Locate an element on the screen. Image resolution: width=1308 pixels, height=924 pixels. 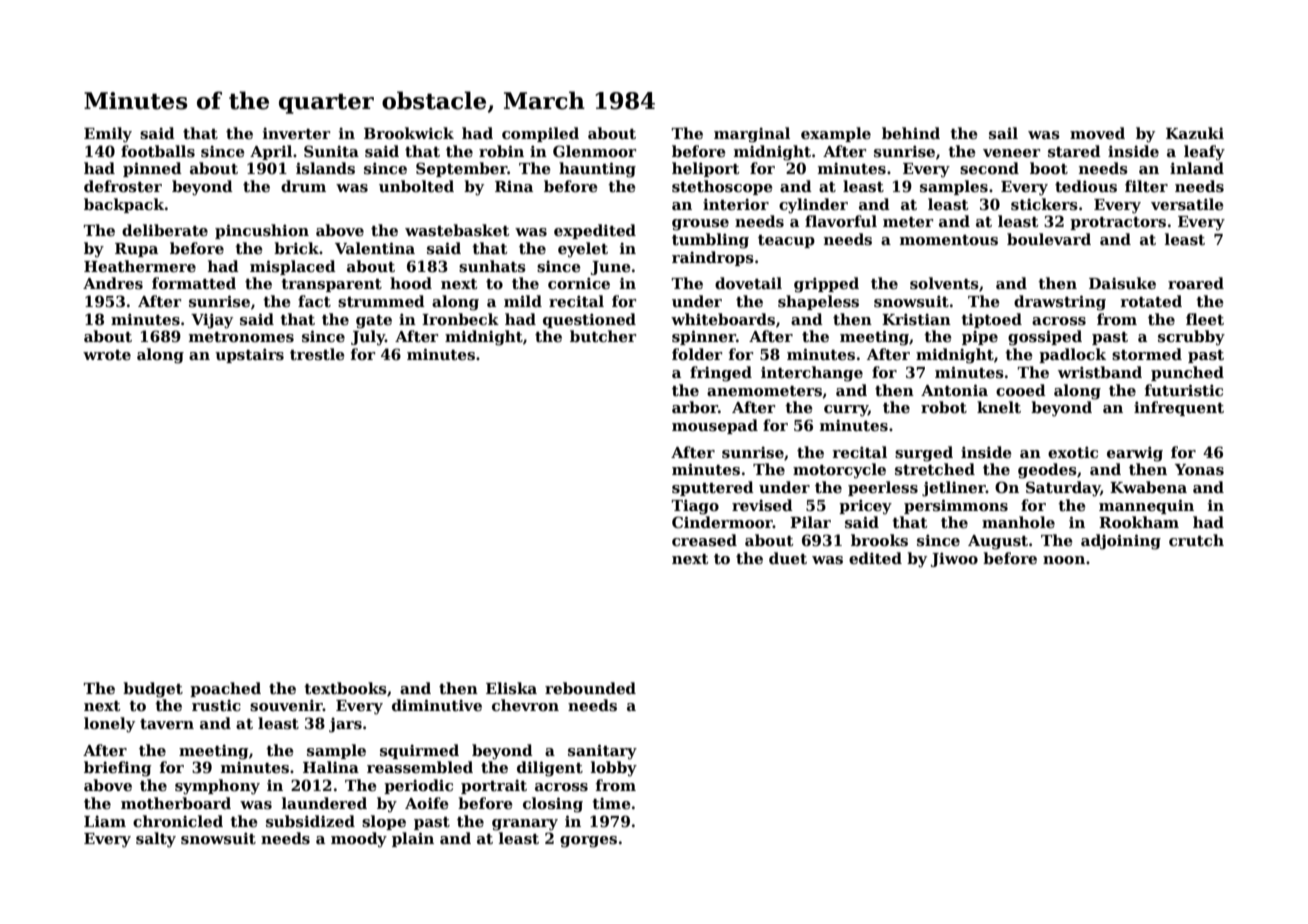
Kristian is located at coordinates (916, 319).
